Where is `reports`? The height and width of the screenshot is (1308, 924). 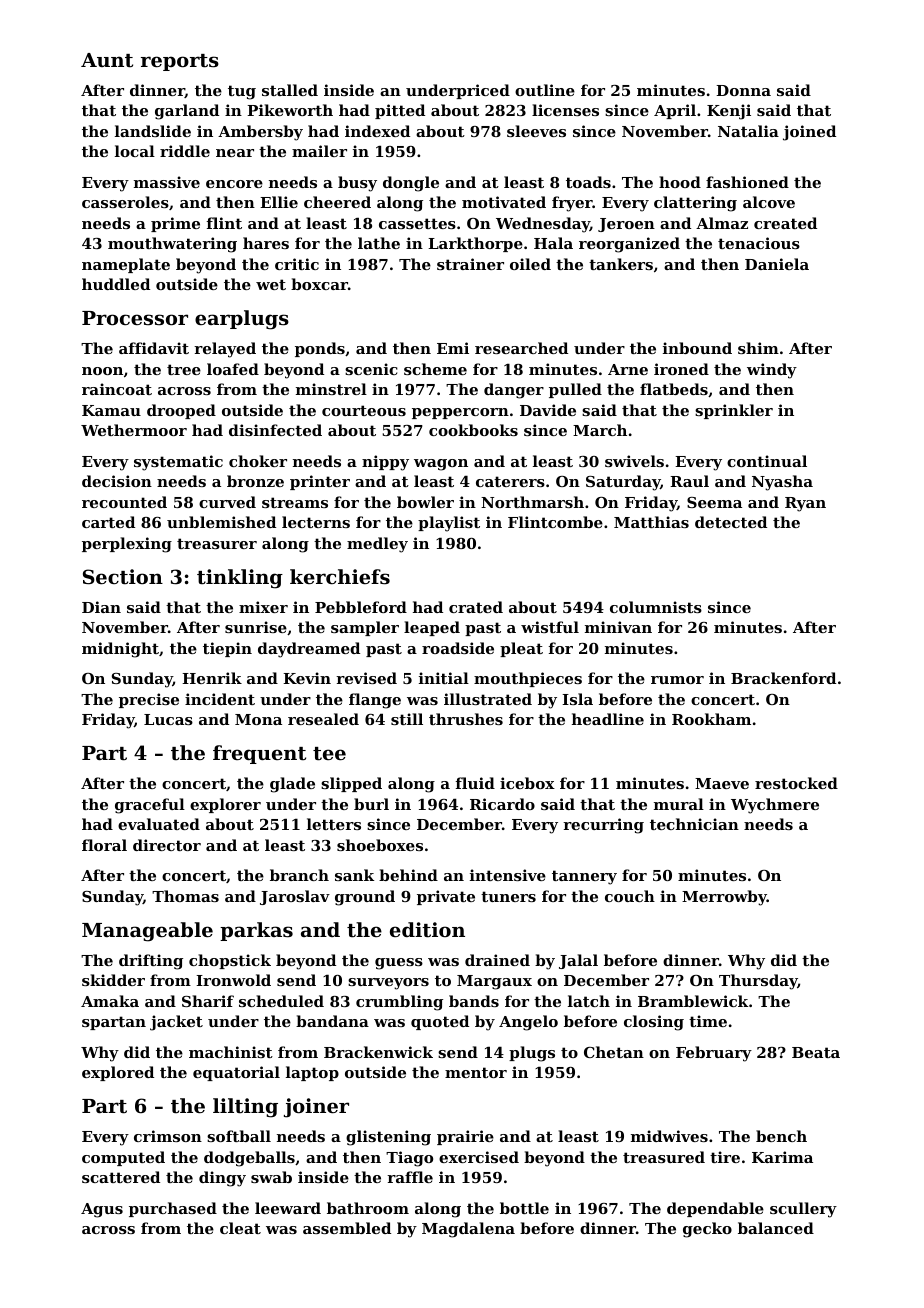
reports is located at coordinates (180, 62).
